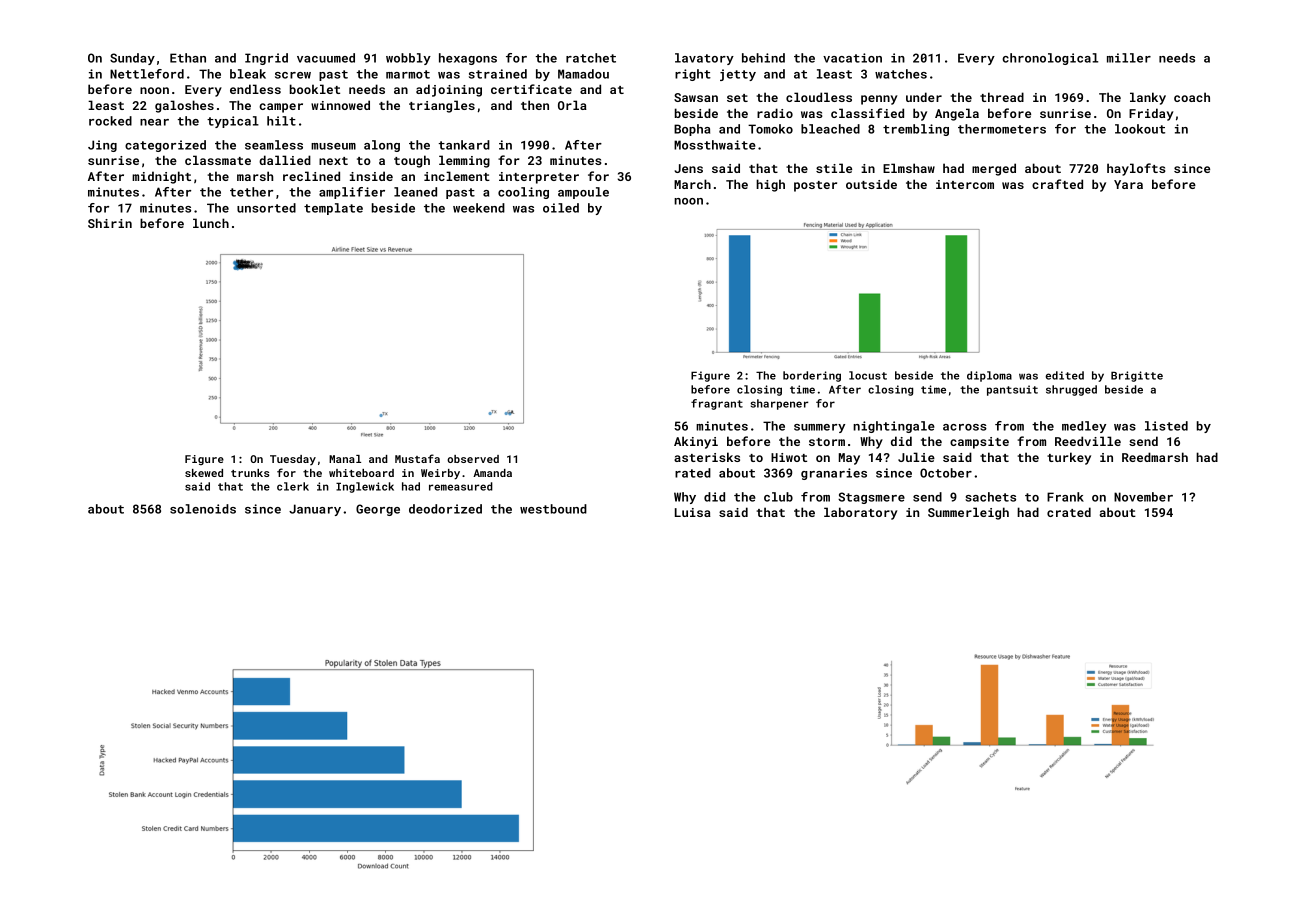 This screenshot has width=1308, height=924. Describe the element at coordinates (1128, 184) in the screenshot. I see `Yara` at that location.
